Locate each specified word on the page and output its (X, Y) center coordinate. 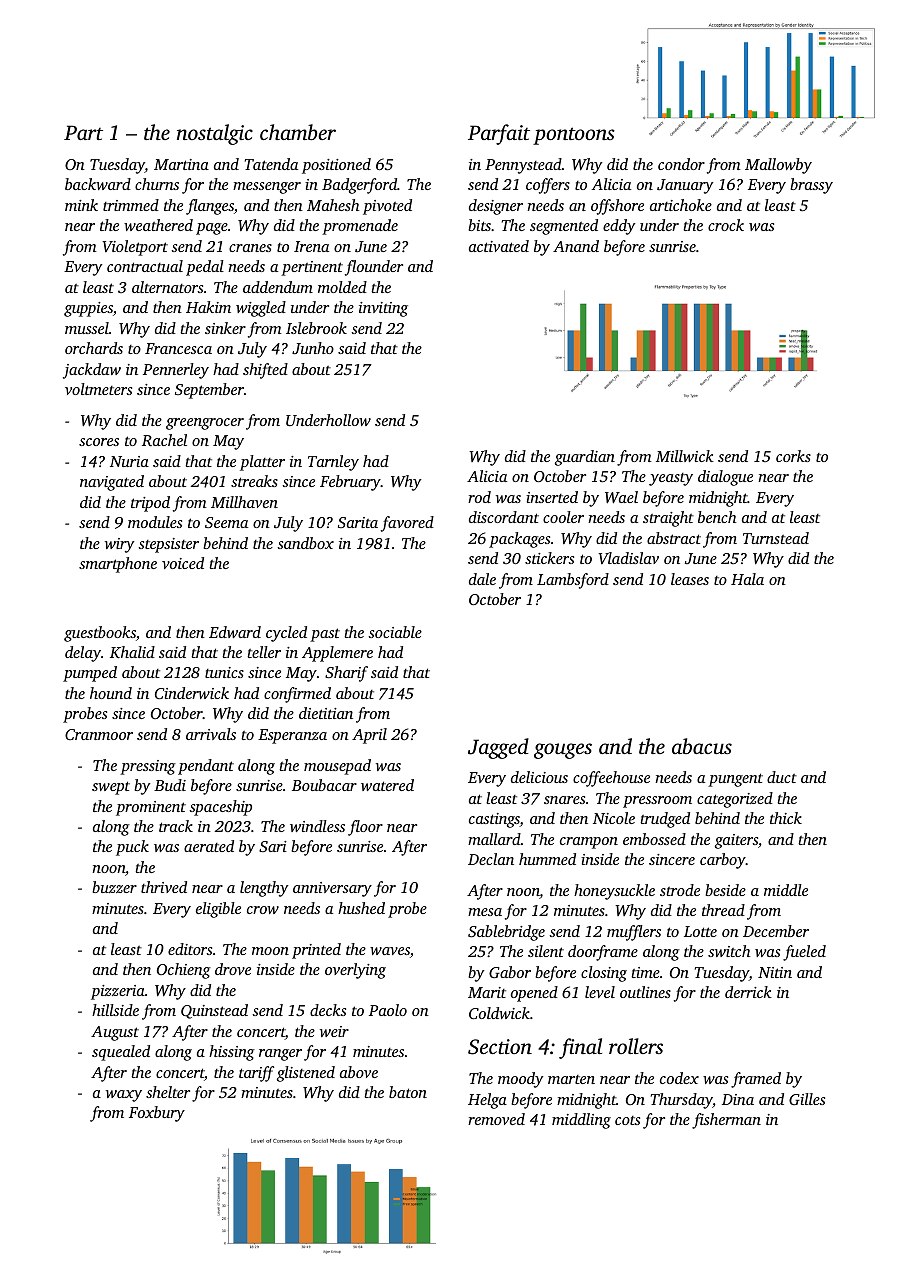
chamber (298, 132)
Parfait (499, 134)
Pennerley (176, 371)
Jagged (498, 748)
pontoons (574, 136)
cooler (563, 517)
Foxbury (157, 1114)
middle (786, 890)
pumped (90, 674)
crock (726, 225)
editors (190, 949)
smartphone (118, 565)
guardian (585, 458)
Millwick (685, 456)
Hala (747, 579)
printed (316, 951)
